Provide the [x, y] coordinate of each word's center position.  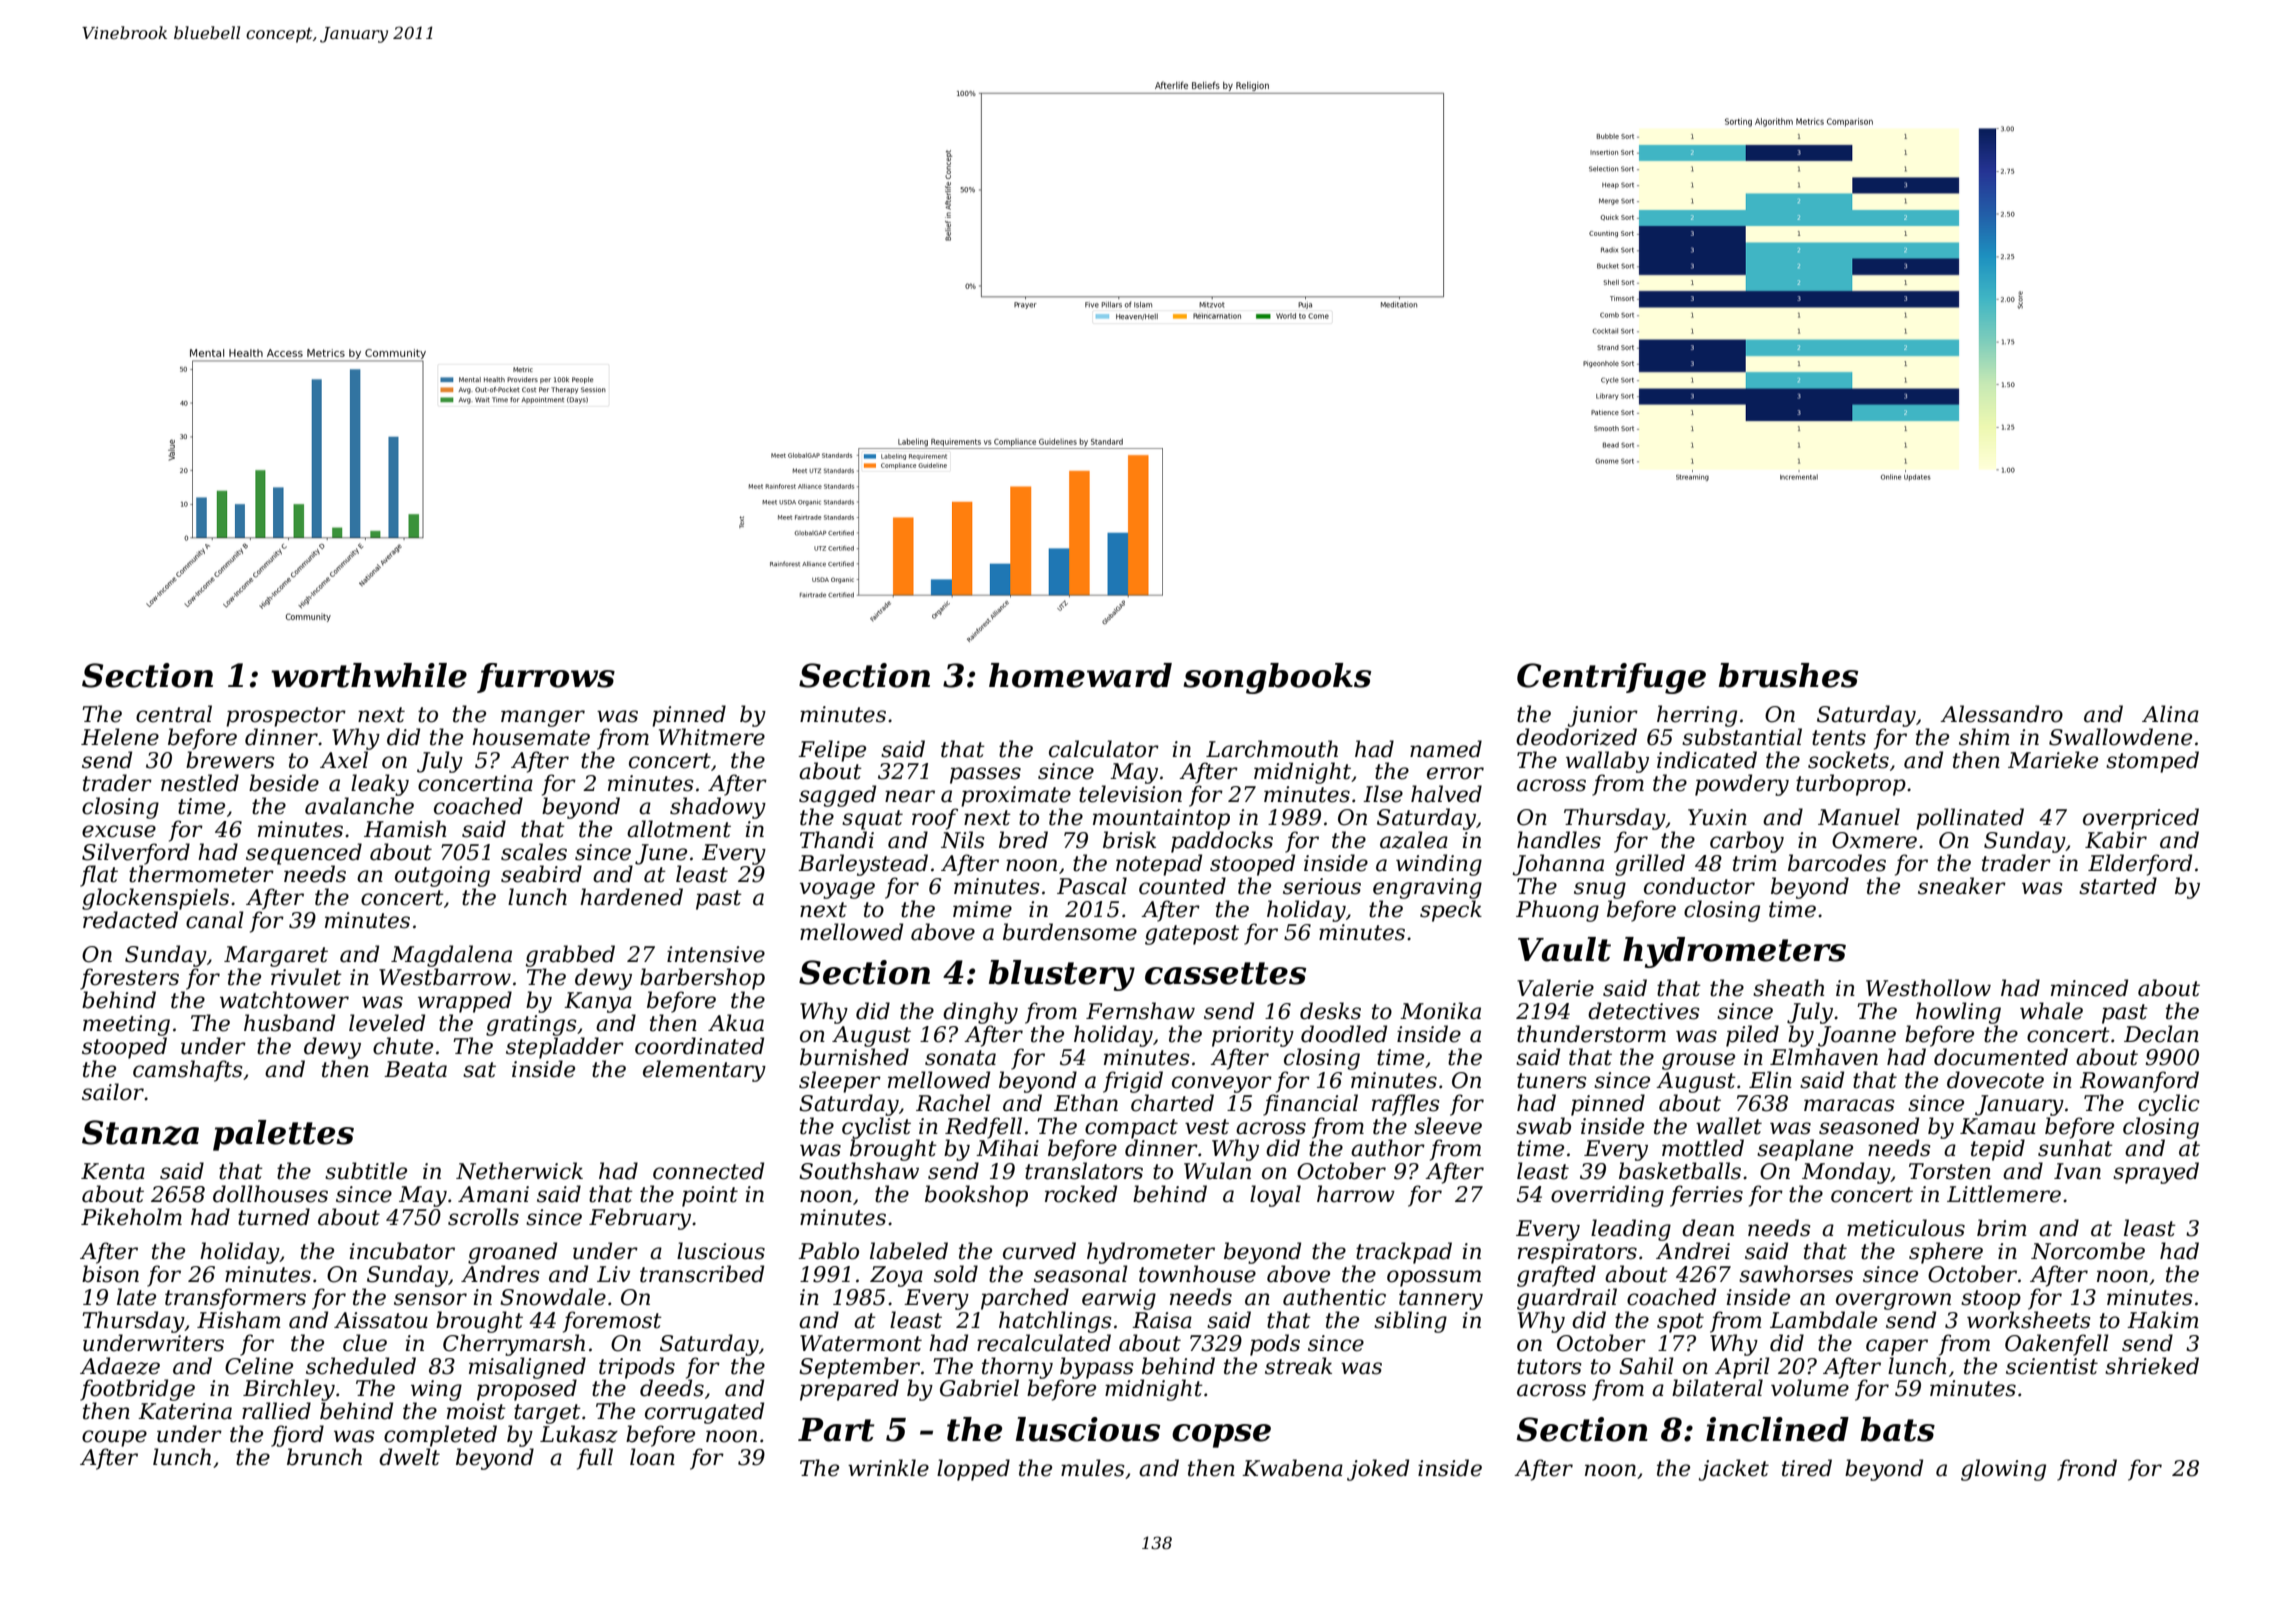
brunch [324, 1457]
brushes [1788, 675]
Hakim [2163, 1320]
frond [2087, 1470]
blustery [1062, 975]
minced [2089, 988]
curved [1039, 1251]
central [174, 714]
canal [215, 920]
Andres [500, 1274]
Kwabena [1292, 1468]
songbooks [1277, 678]
